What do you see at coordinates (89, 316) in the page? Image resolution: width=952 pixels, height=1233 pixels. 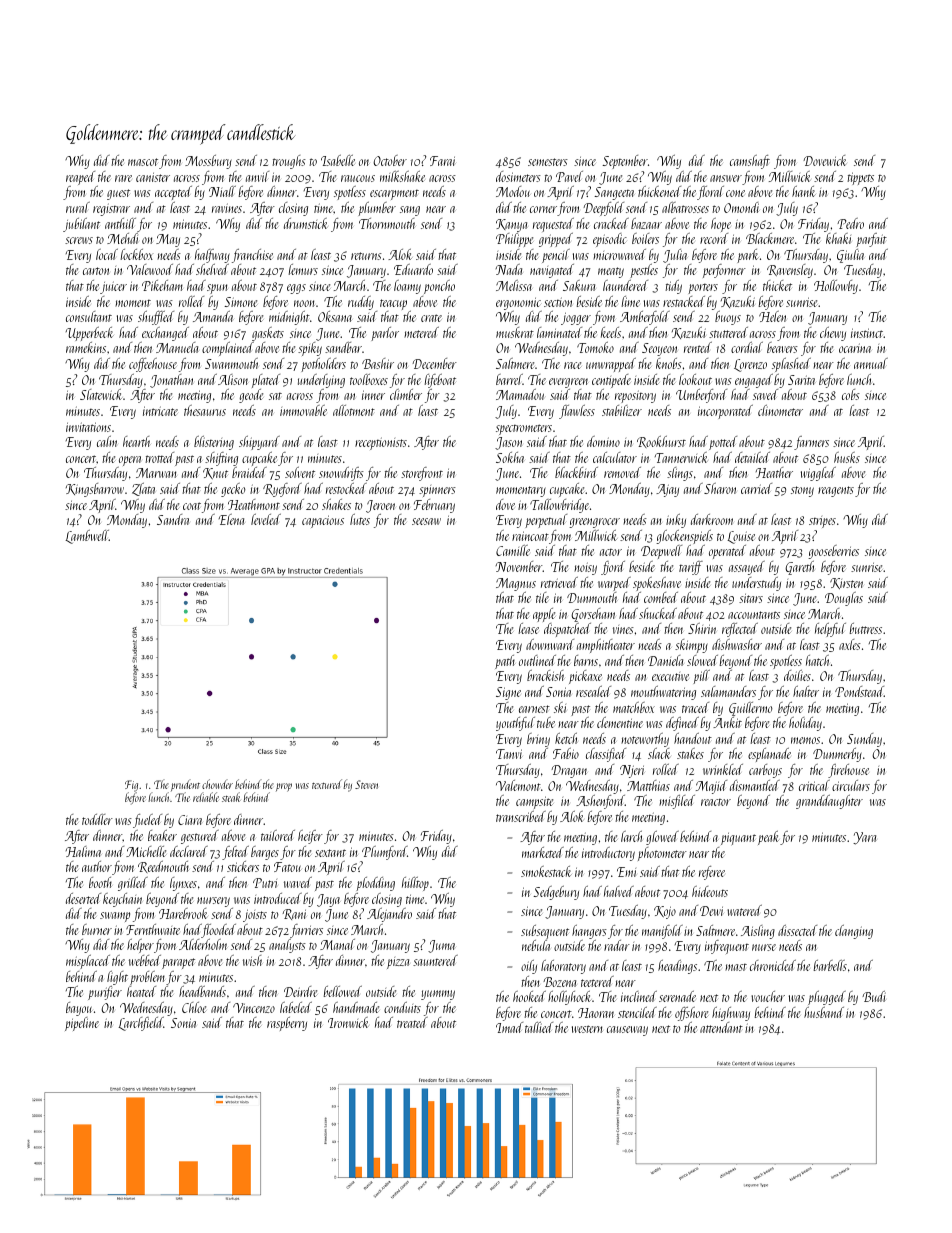 I see `consultant` at bounding box center [89, 316].
